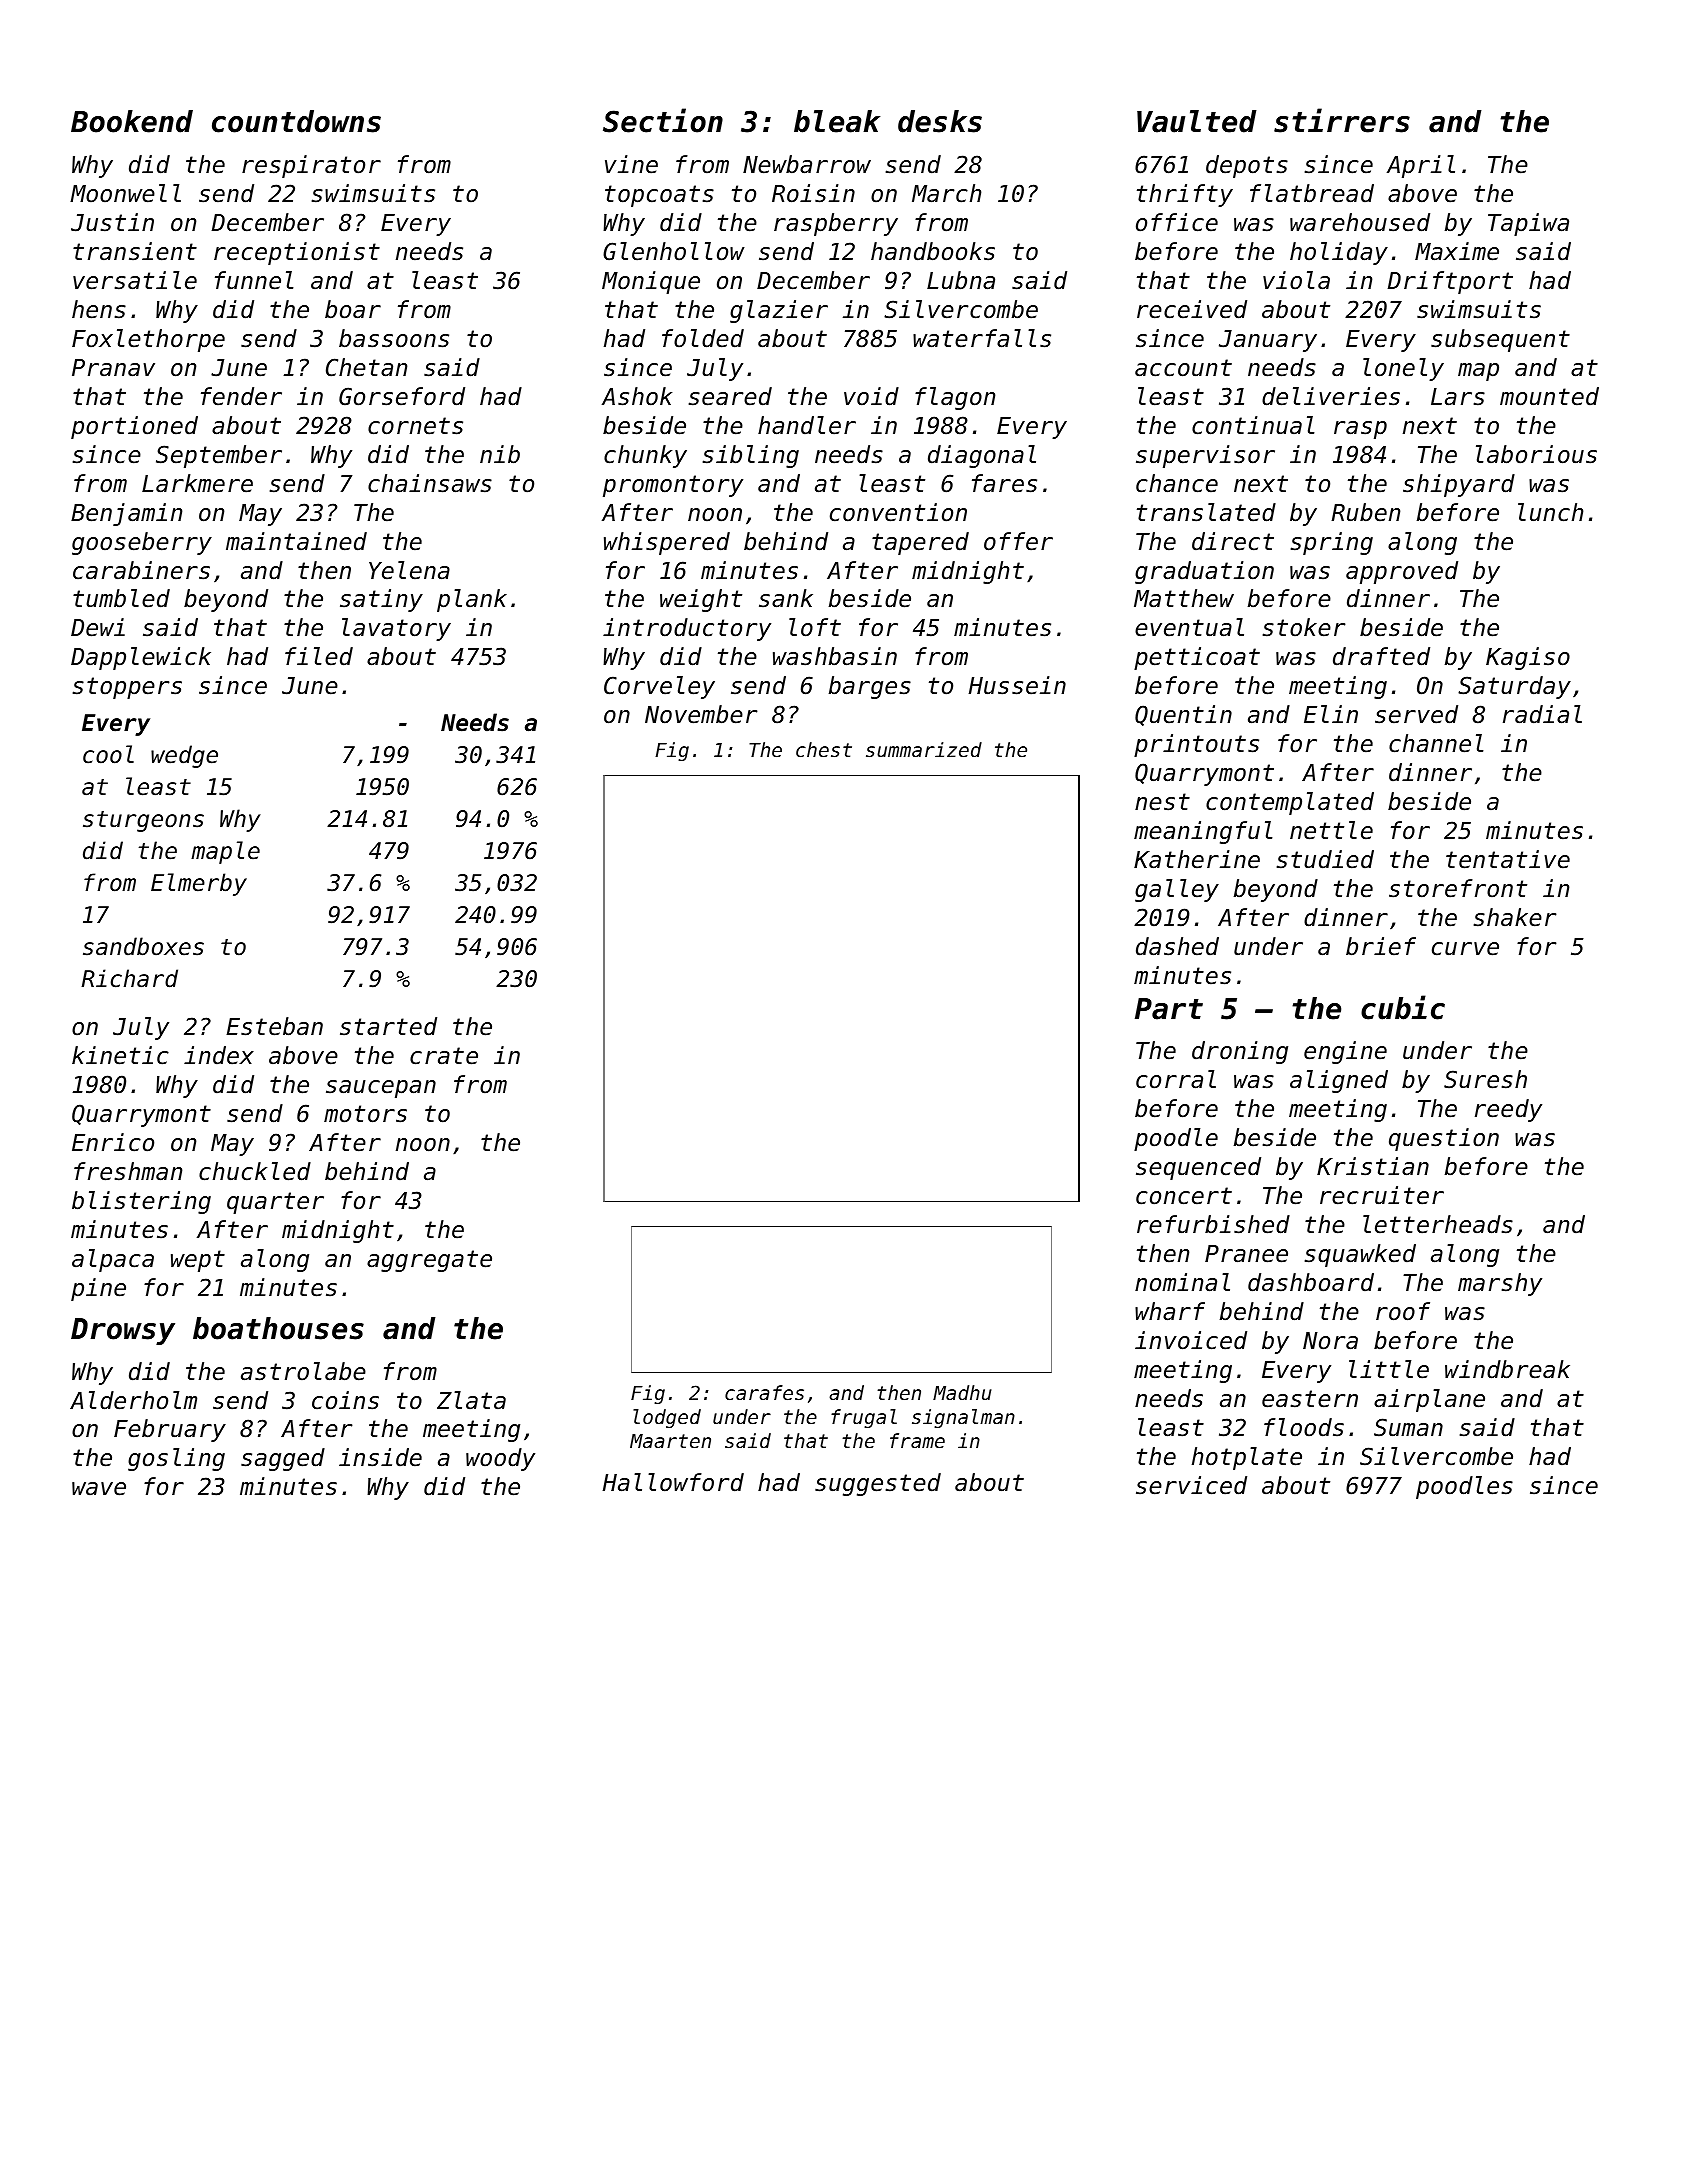 The height and width of the image is (2178, 1683). Describe the element at coordinates (1508, 859) in the image. I see `tentative` at that location.
